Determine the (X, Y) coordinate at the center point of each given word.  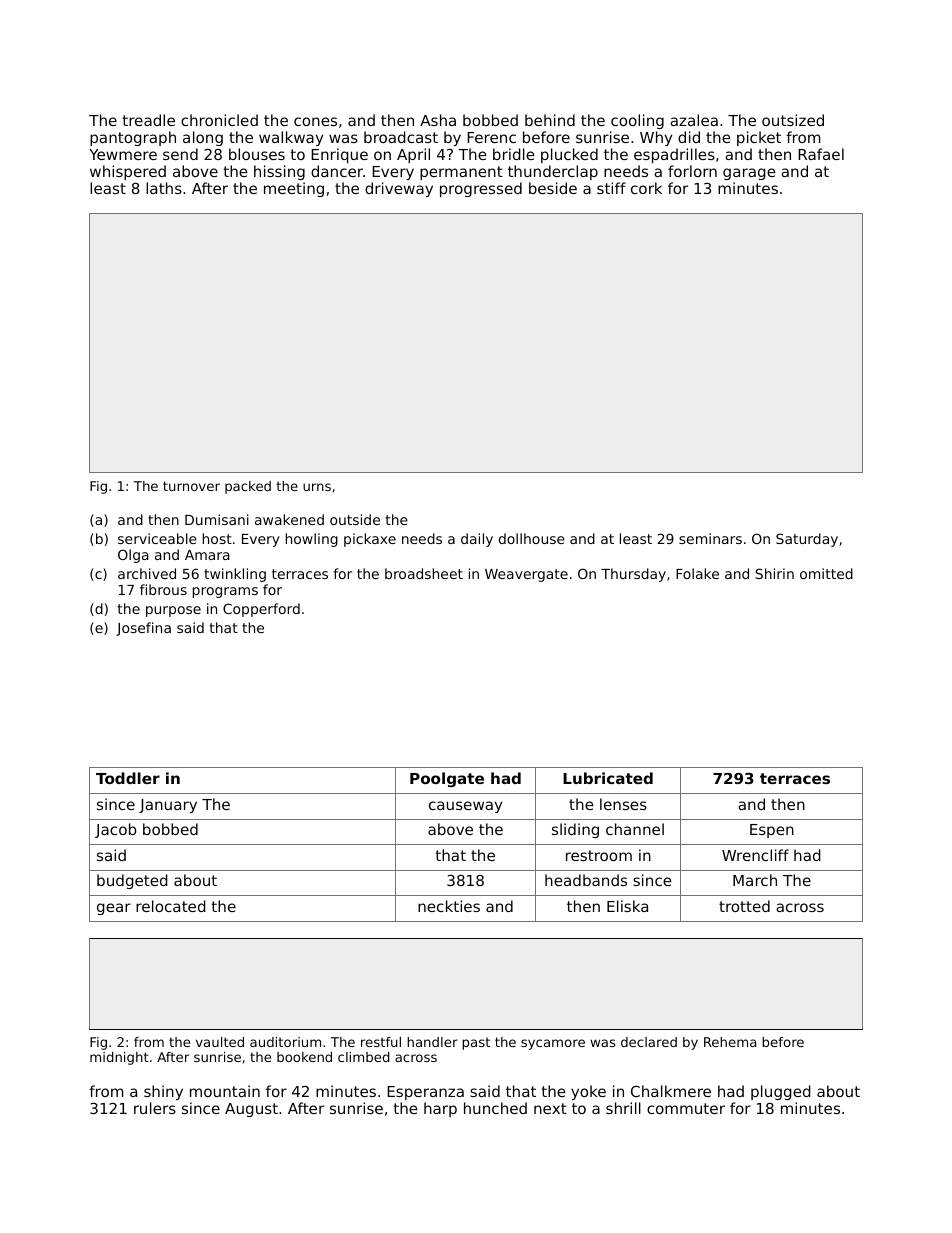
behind (550, 120)
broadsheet (424, 573)
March (755, 880)
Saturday (807, 540)
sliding (575, 830)
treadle (148, 120)
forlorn (692, 171)
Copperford (261, 610)
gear (114, 909)
